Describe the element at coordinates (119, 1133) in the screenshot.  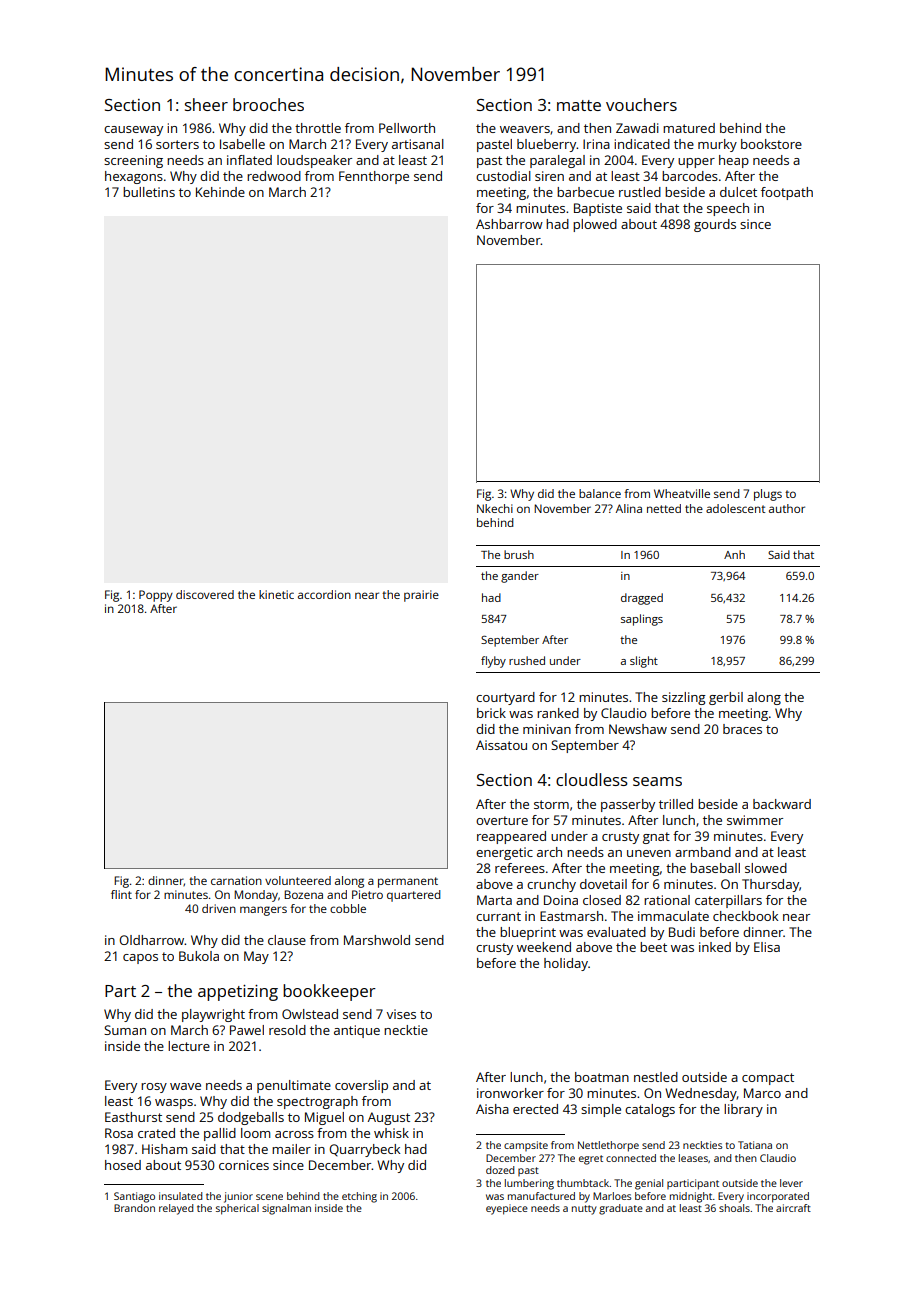
I see `Rosa` at that location.
